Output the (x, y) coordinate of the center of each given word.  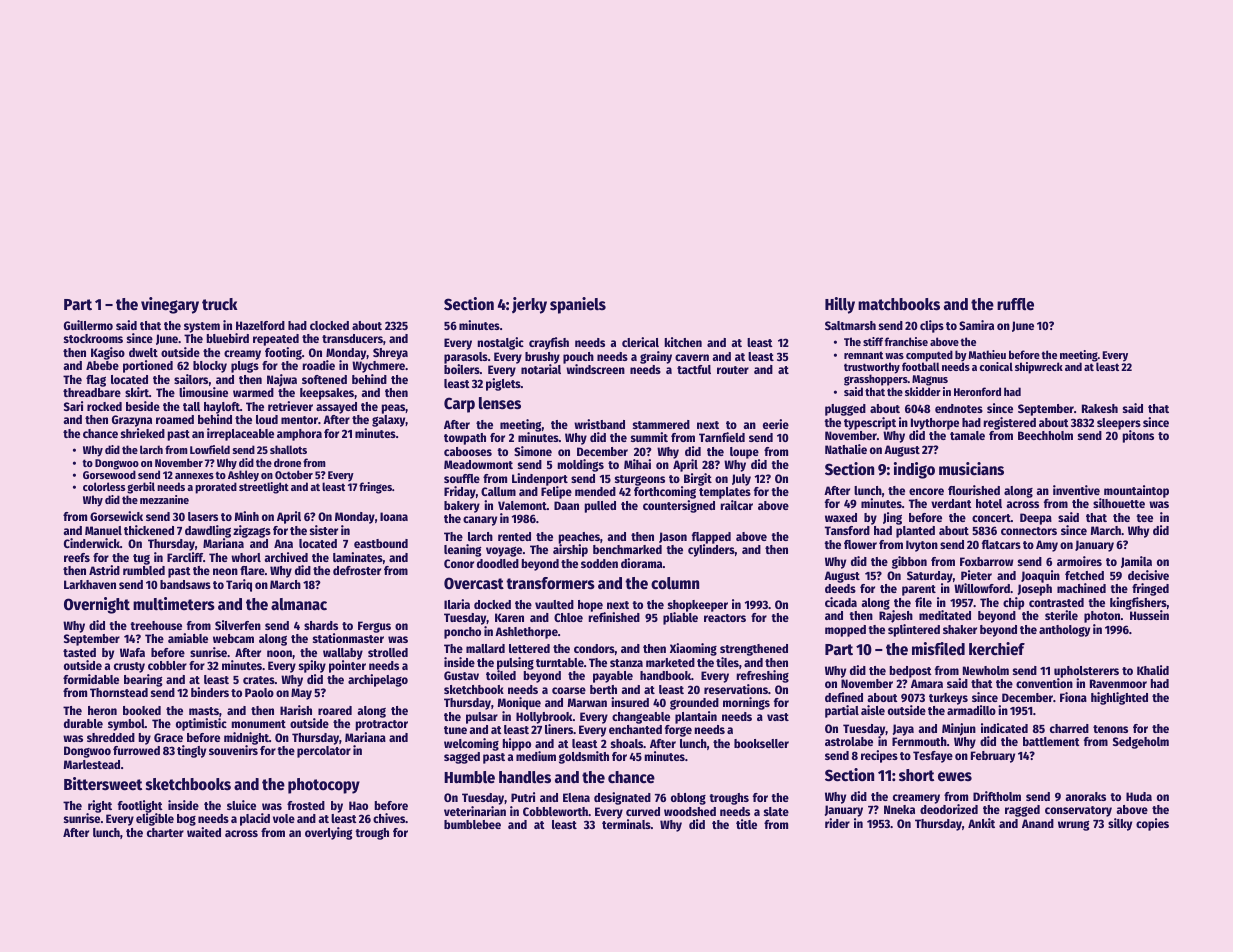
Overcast (474, 583)
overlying (329, 833)
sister (324, 530)
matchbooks (899, 304)
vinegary (170, 305)
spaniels (578, 305)
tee (1144, 518)
